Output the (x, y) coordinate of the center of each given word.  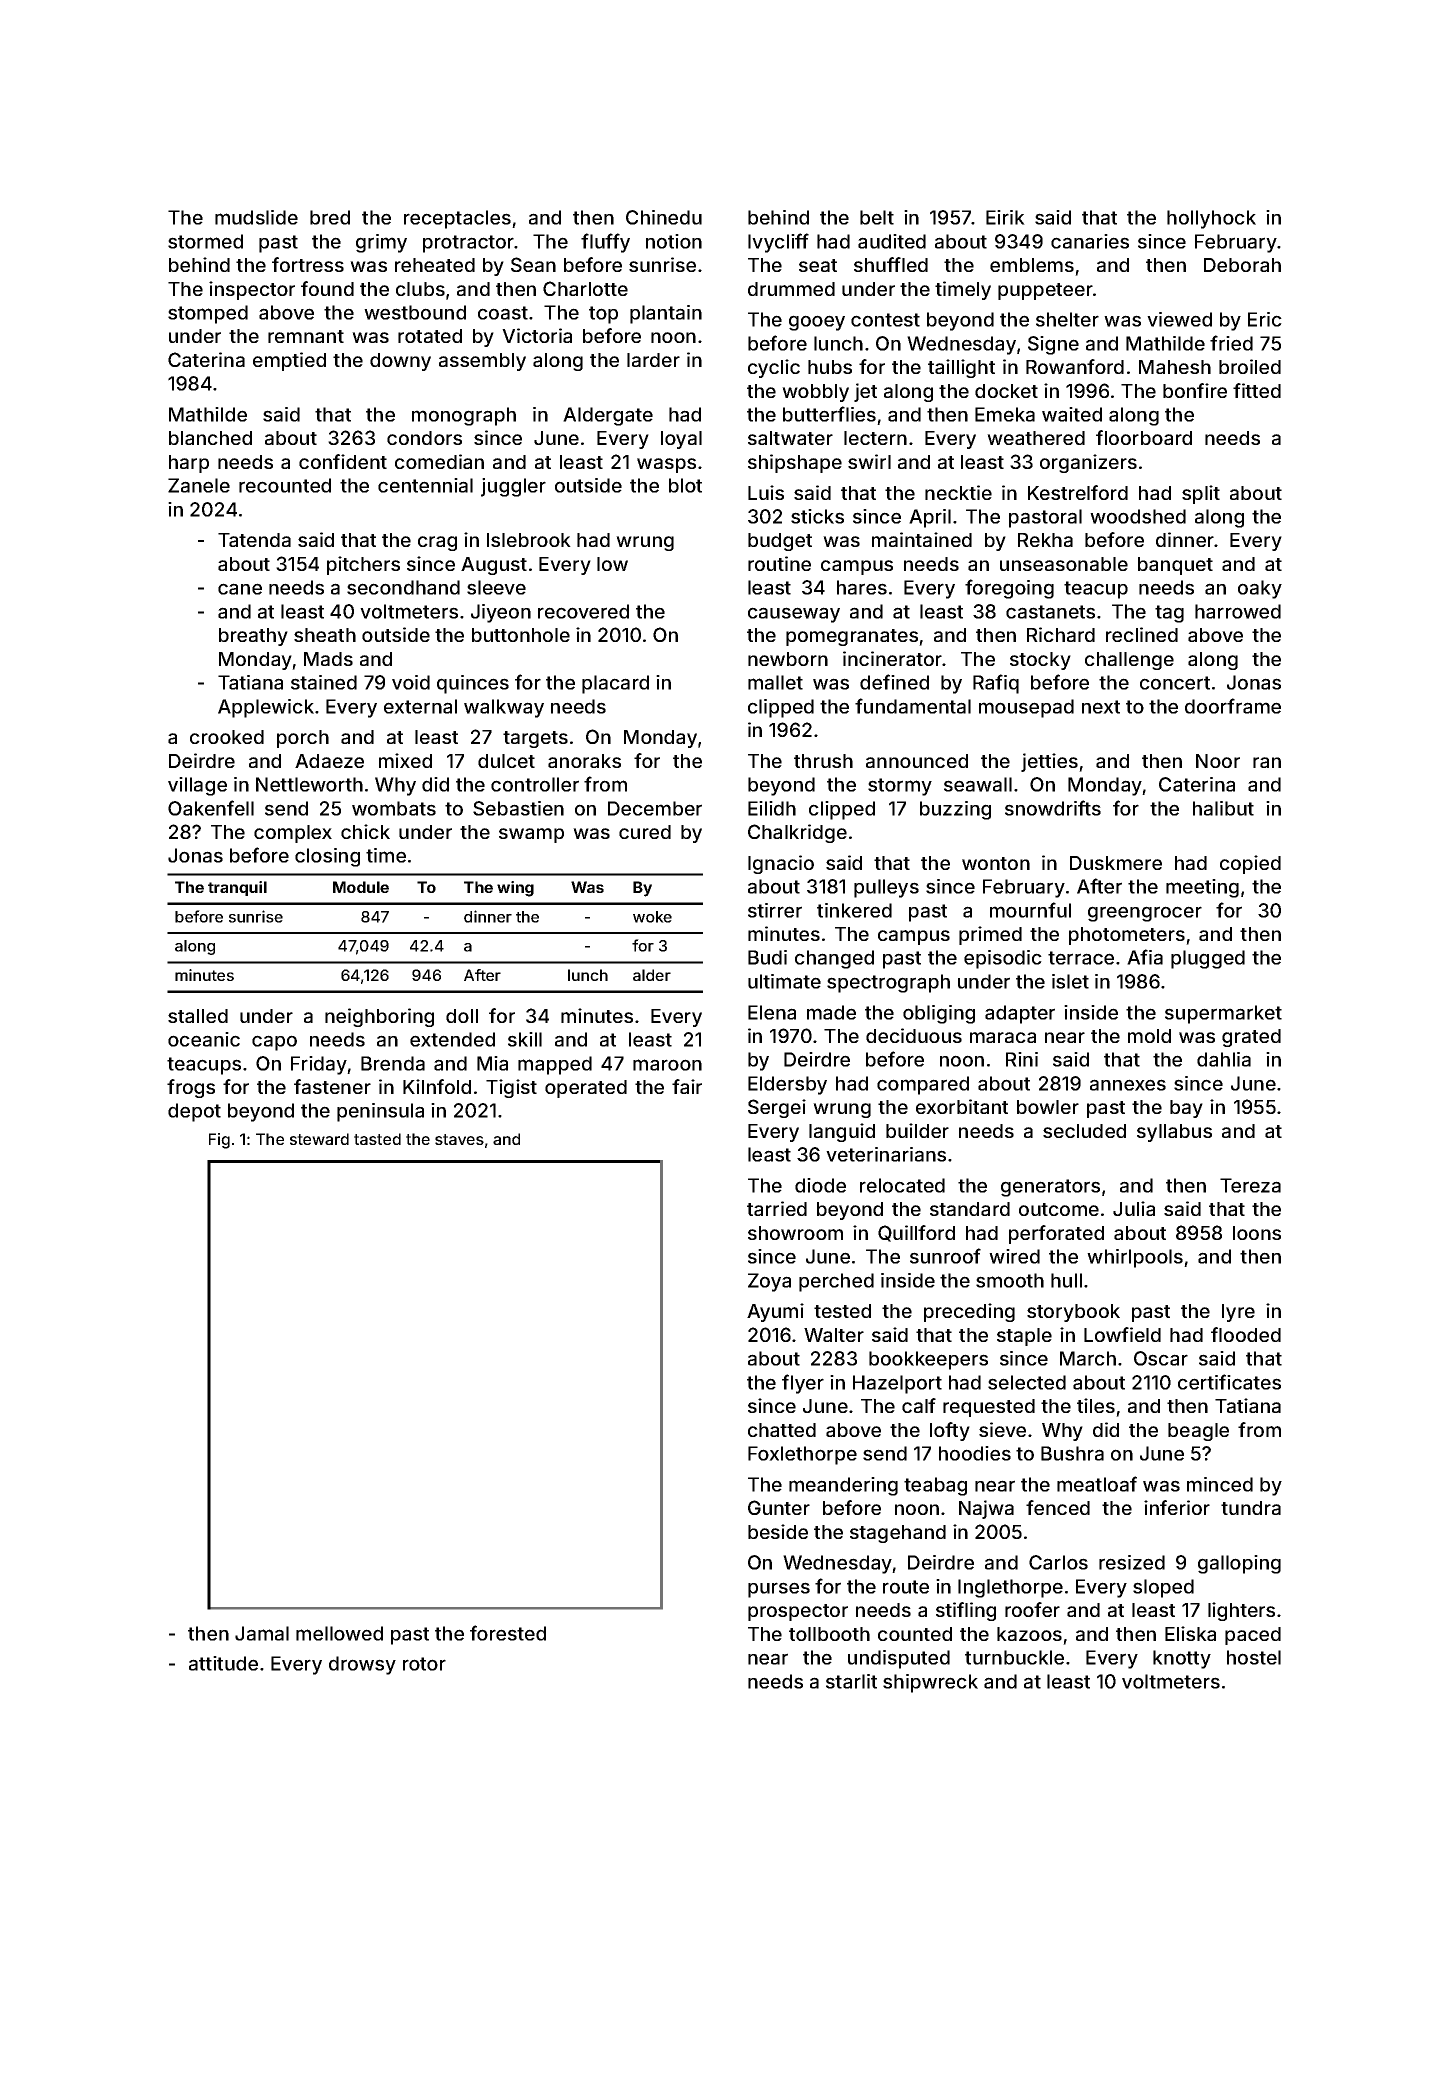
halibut (1223, 808)
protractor (468, 244)
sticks (817, 516)
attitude (223, 1663)
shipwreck (930, 1683)
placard (615, 684)
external (420, 706)
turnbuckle (1014, 1657)
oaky (1260, 589)
